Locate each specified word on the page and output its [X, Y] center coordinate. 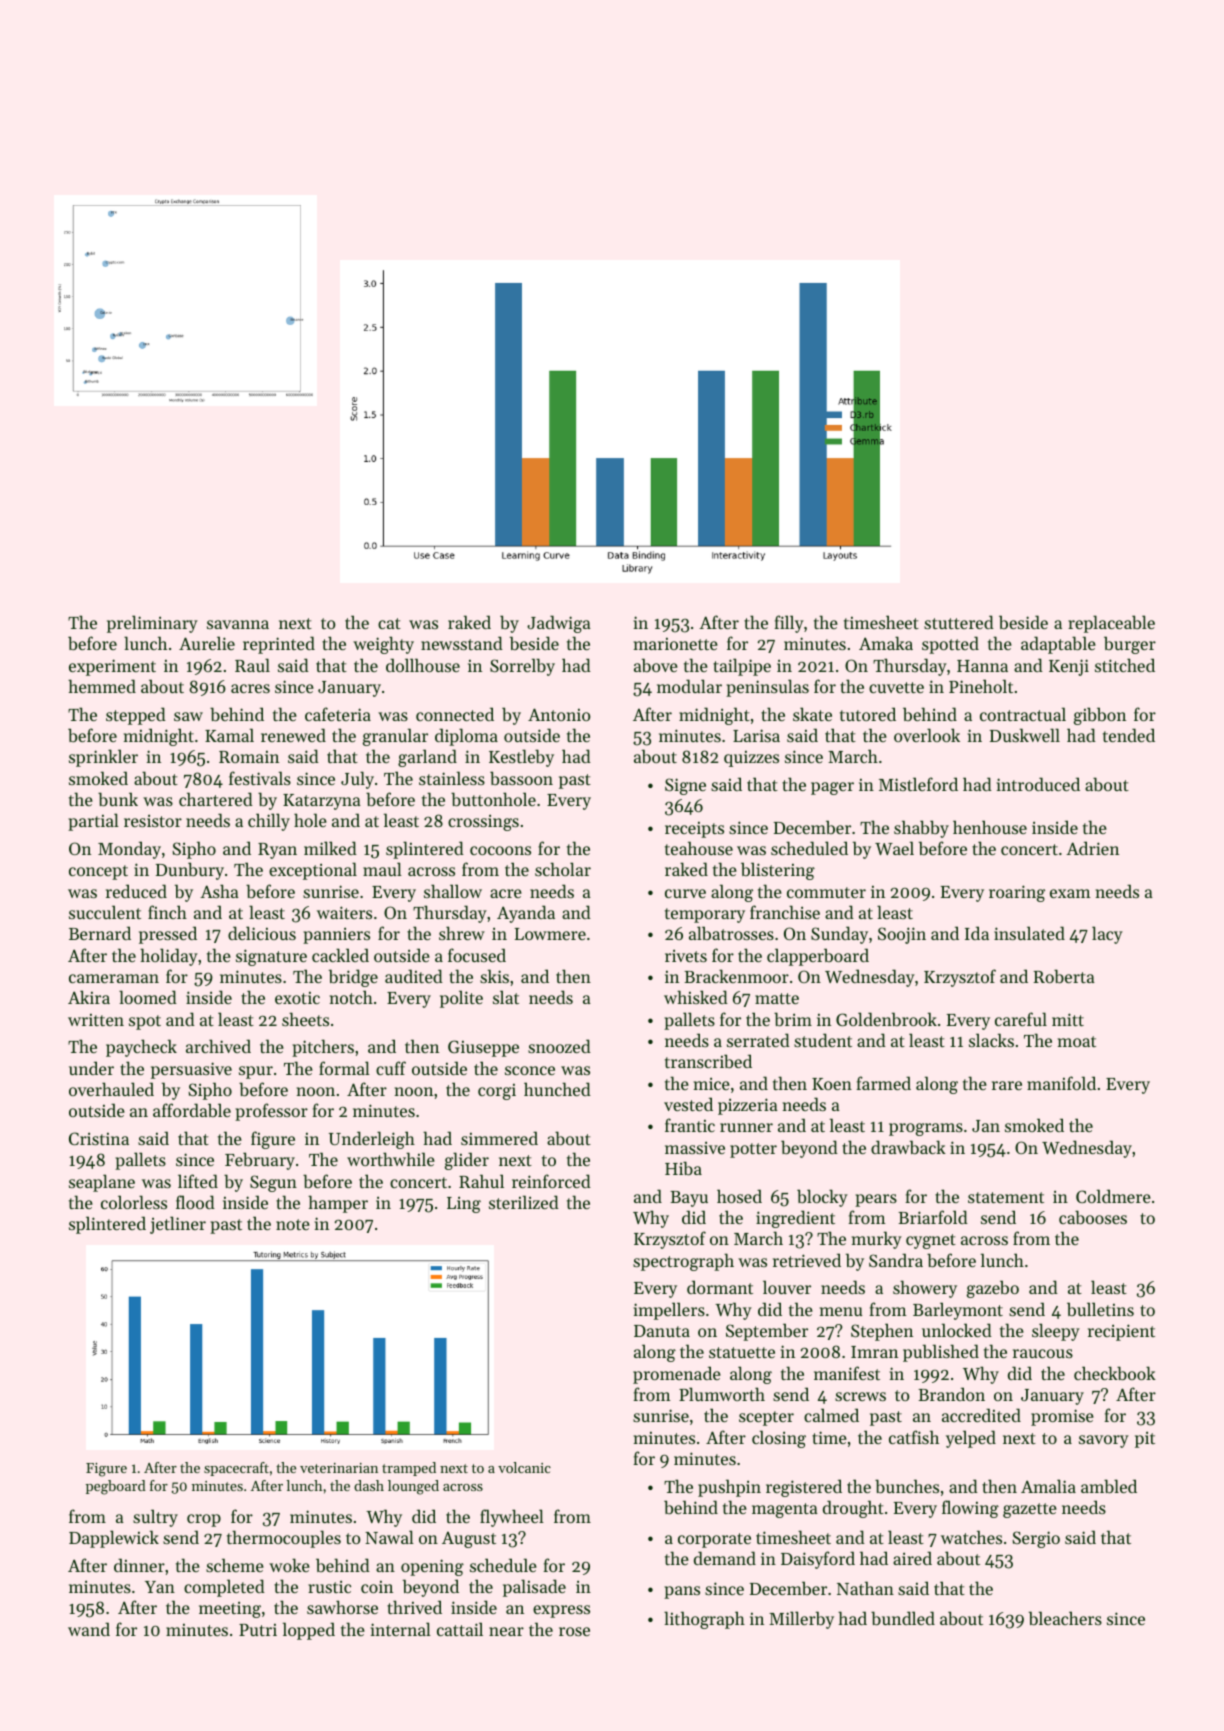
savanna [238, 624]
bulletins [1100, 1309]
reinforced [551, 1181]
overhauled [111, 1089]
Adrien [1092, 848]
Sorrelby [522, 667]
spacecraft [236, 1469]
